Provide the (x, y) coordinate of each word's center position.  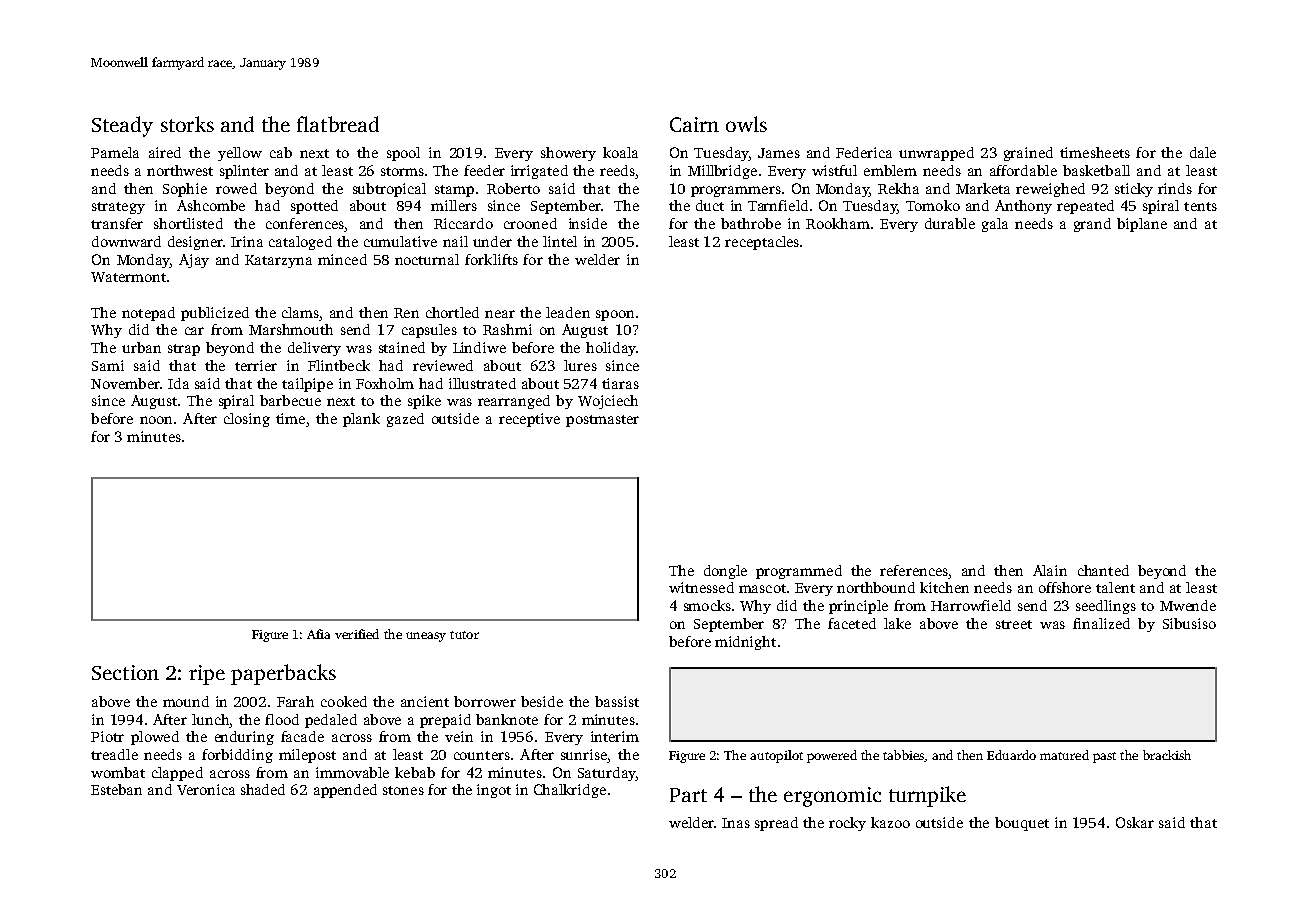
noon (156, 420)
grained (1028, 154)
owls (746, 124)
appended (345, 791)
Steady (122, 126)
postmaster (602, 421)
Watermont (128, 277)
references (914, 570)
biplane (1142, 225)
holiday (611, 349)
